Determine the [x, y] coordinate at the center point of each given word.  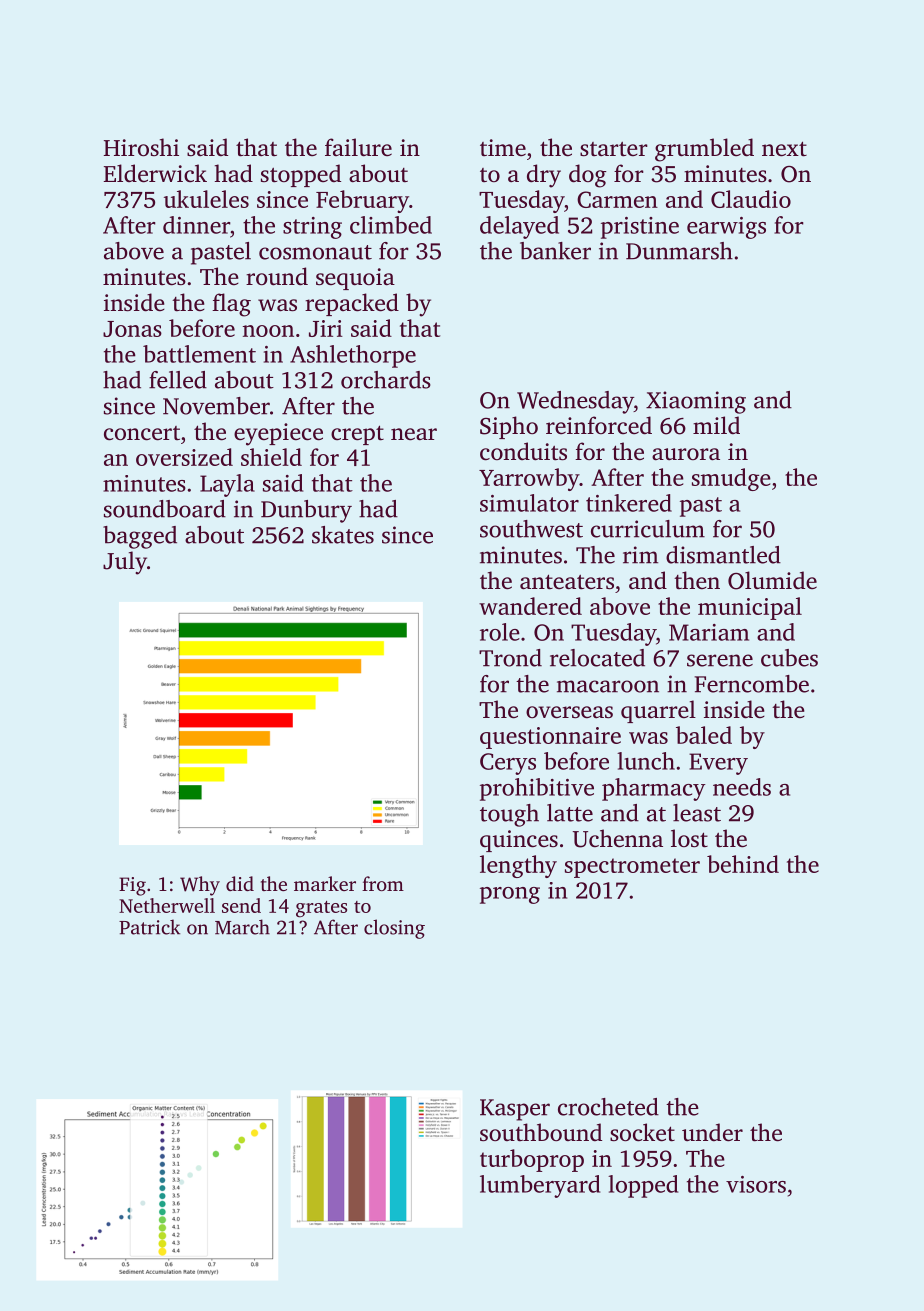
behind [743, 864]
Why [200, 886]
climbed [391, 225]
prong [510, 895]
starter [614, 149]
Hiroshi [141, 147]
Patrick [149, 927]
